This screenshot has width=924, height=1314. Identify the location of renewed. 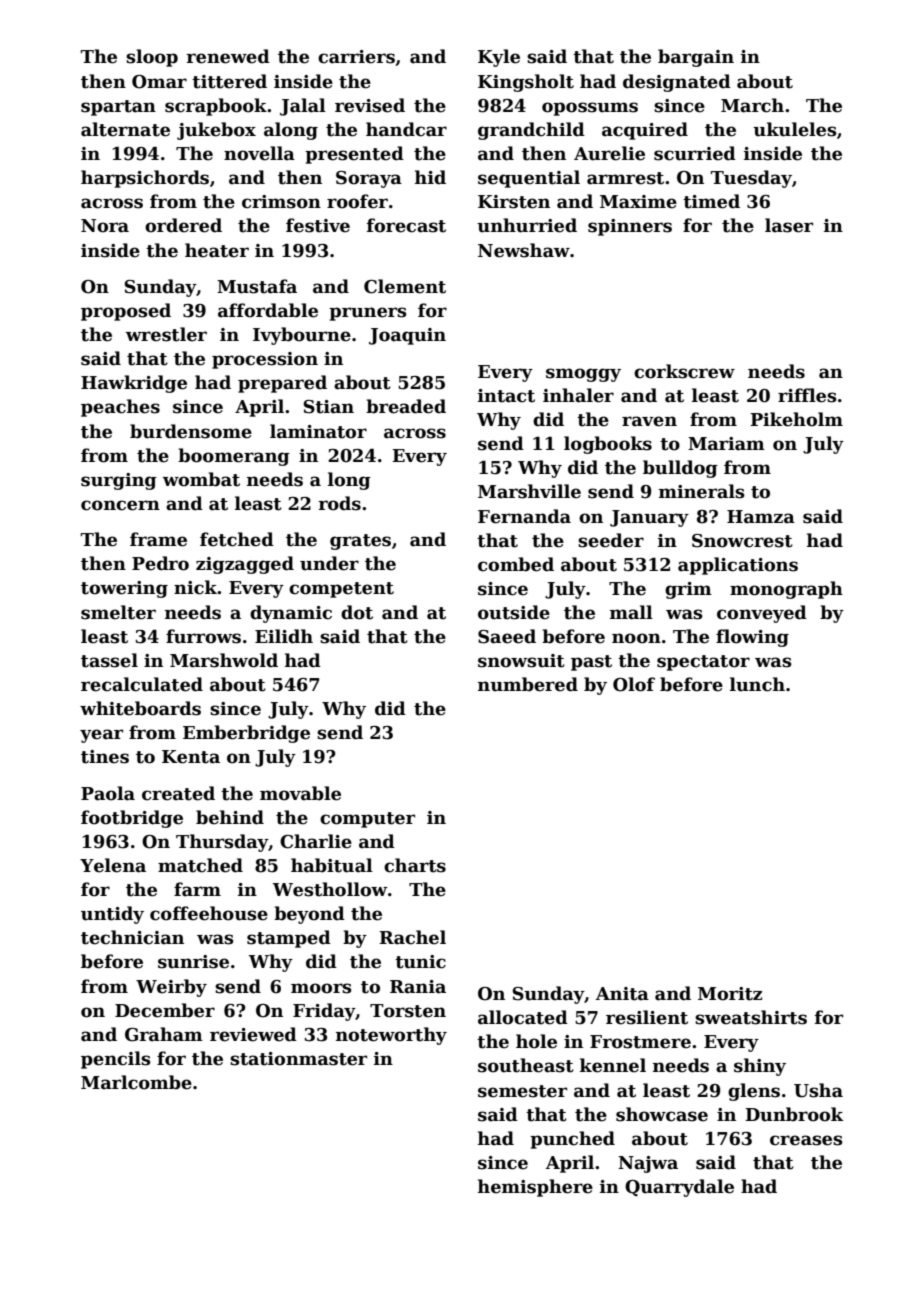
(228, 56).
